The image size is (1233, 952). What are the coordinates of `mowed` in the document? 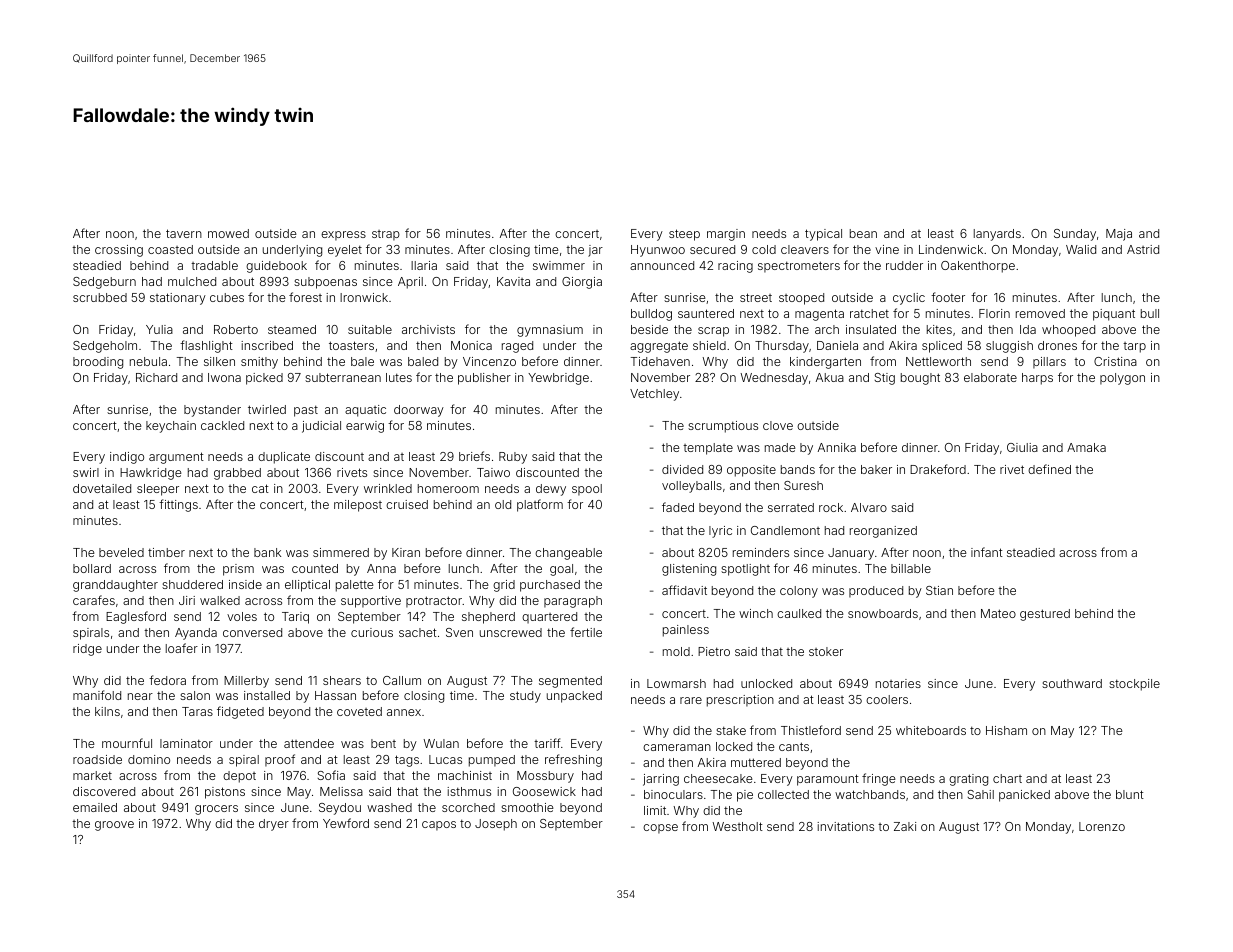 It's located at (228, 233).
